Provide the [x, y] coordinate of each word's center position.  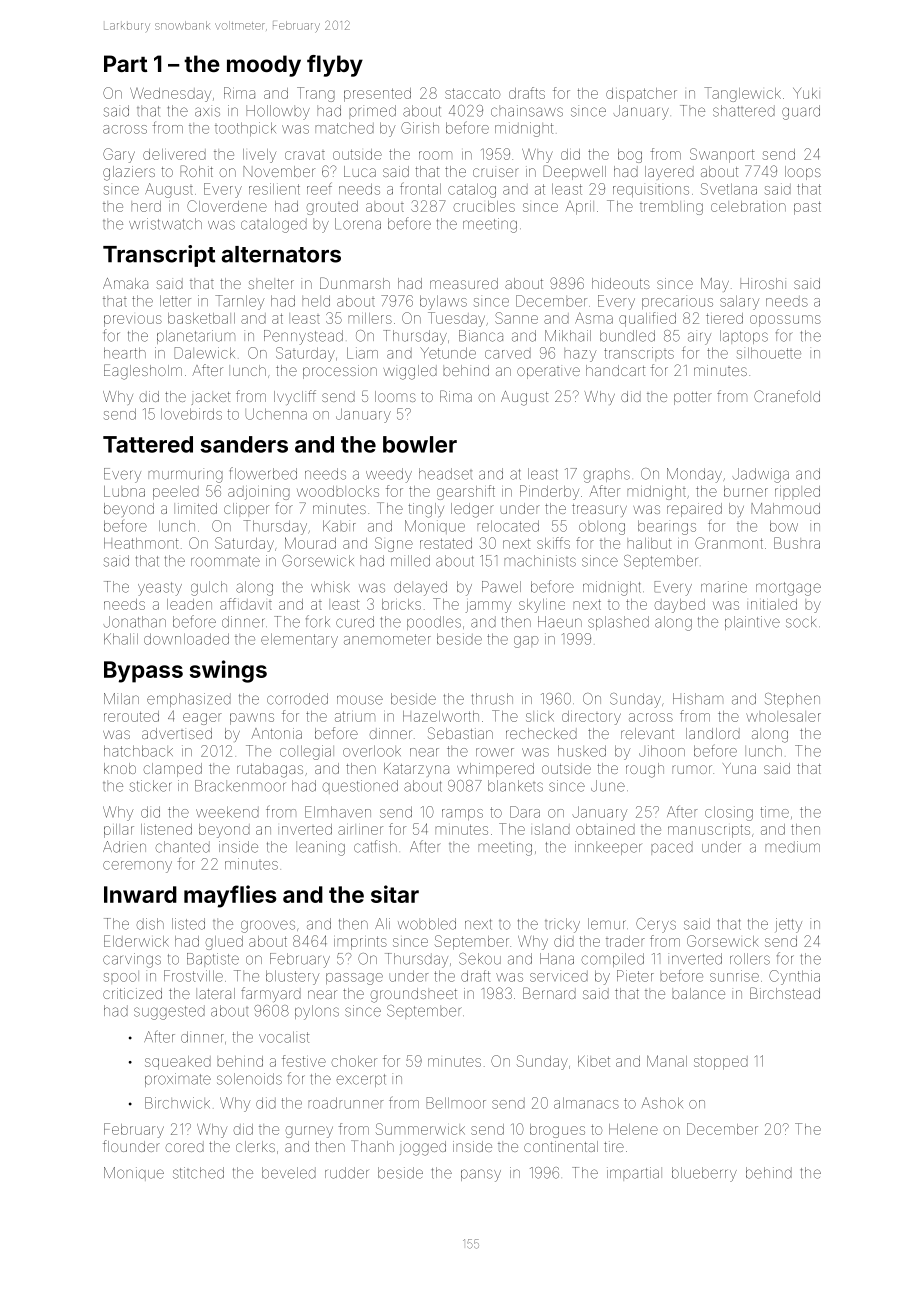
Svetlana [729, 189]
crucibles [484, 206]
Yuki [806, 93]
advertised [177, 733]
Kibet [594, 1061]
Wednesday [170, 95]
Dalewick [204, 353]
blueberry [704, 1174]
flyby [335, 66]
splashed [618, 623]
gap [526, 642]
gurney [309, 1132]
